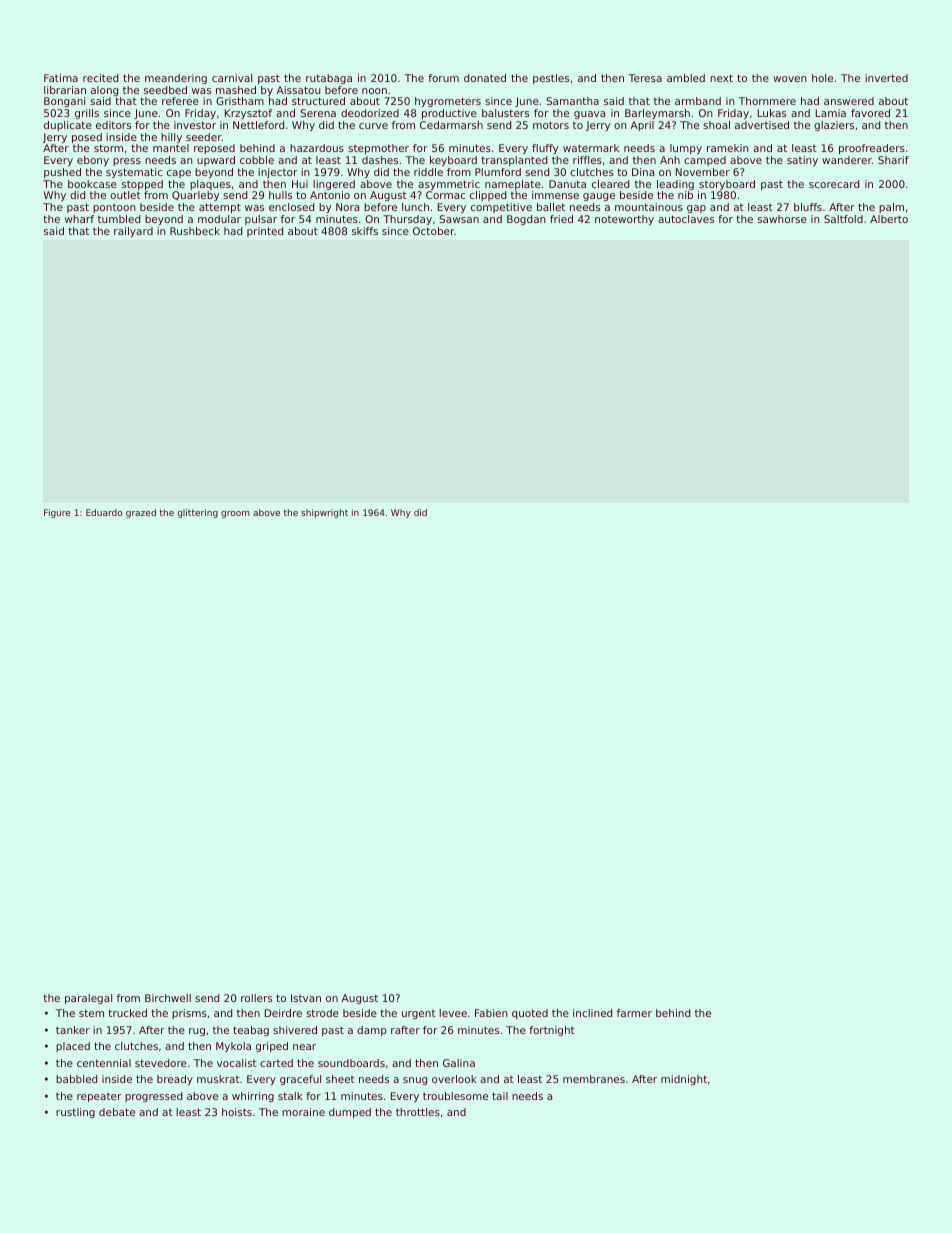 This page has width=952, height=1233. What do you see at coordinates (324, 513) in the page?
I see `shipwright` at bounding box center [324, 513].
